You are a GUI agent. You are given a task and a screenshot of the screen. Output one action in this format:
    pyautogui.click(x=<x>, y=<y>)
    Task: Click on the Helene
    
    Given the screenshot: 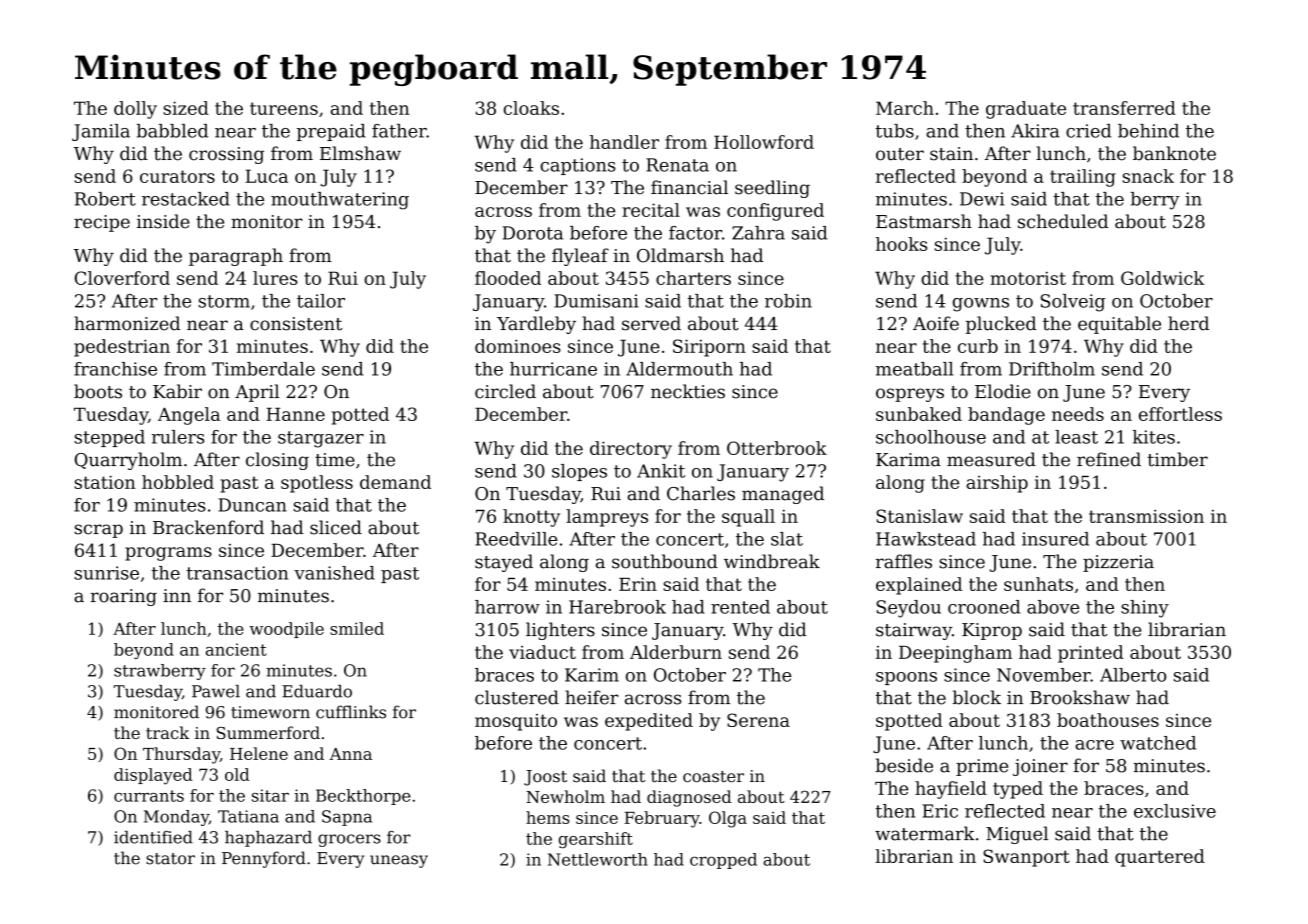 What is the action you would take?
    pyautogui.click(x=259, y=753)
